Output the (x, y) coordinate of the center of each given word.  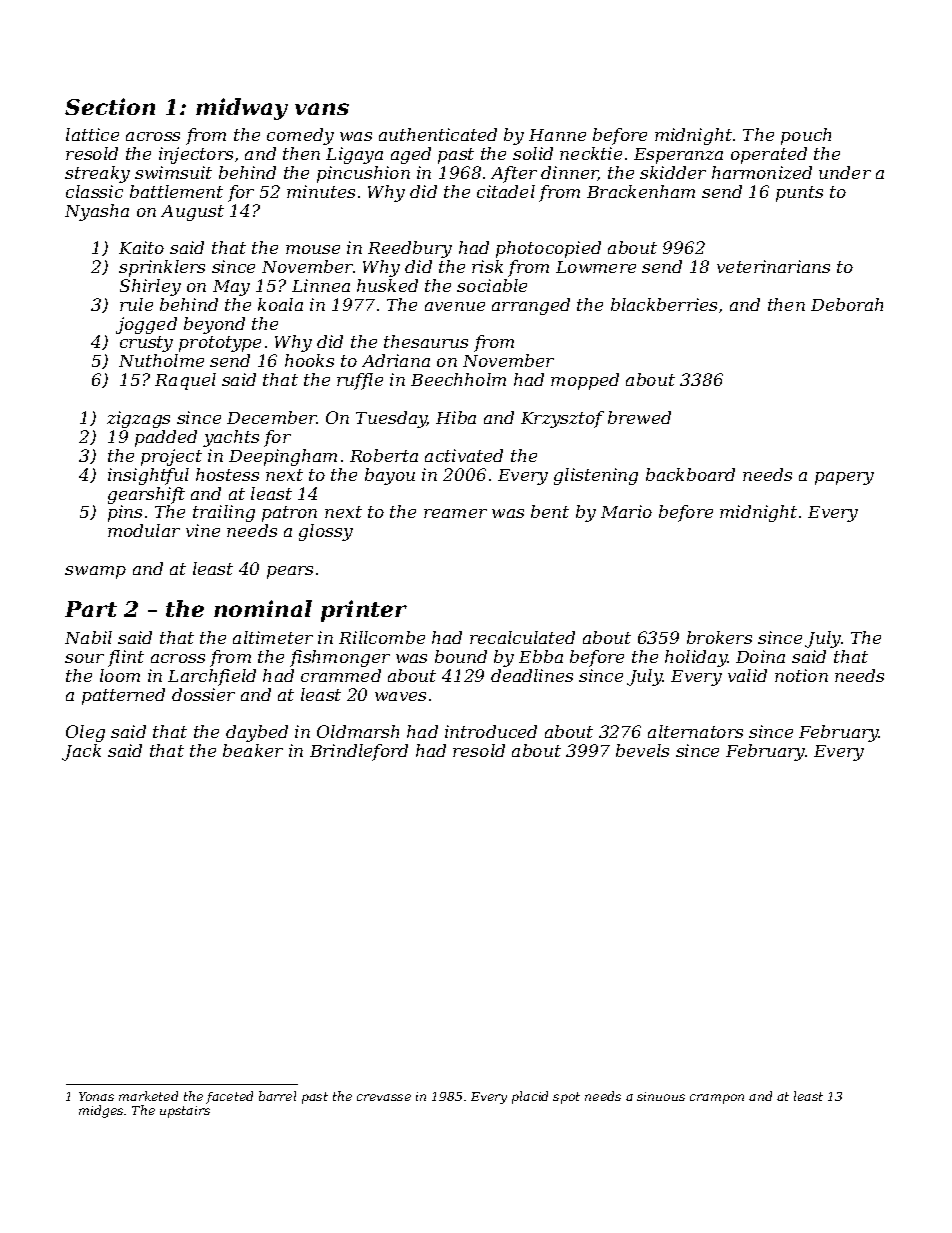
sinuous (661, 1096)
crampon (717, 1099)
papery (844, 478)
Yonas (96, 1096)
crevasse (384, 1097)
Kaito (141, 247)
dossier (203, 694)
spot (566, 1098)
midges (101, 1111)
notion (801, 675)
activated (464, 455)
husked (387, 285)
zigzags (138, 419)
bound (461, 656)
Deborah (847, 304)
